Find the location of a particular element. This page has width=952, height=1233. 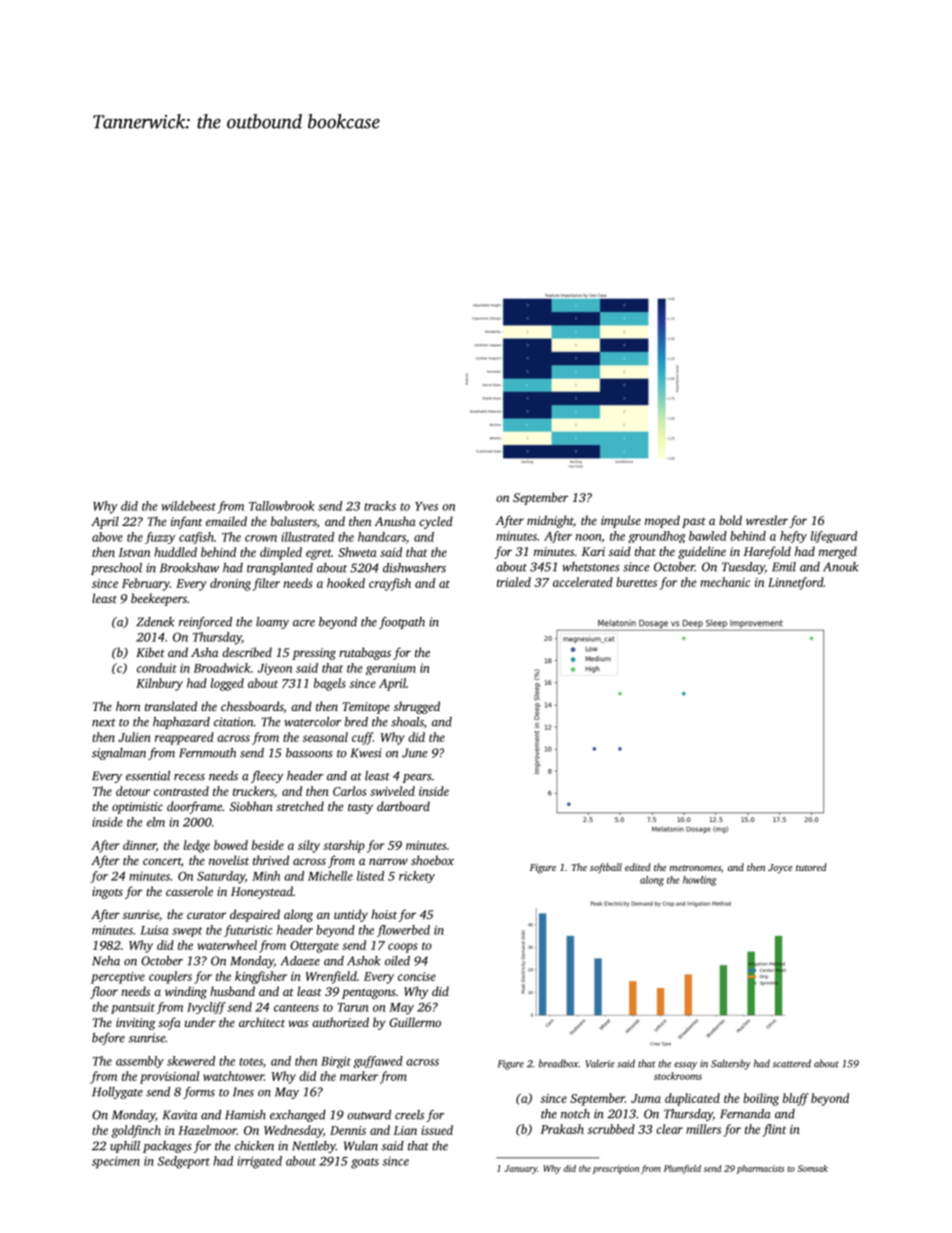

conduit is located at coordinates (157, 668).
